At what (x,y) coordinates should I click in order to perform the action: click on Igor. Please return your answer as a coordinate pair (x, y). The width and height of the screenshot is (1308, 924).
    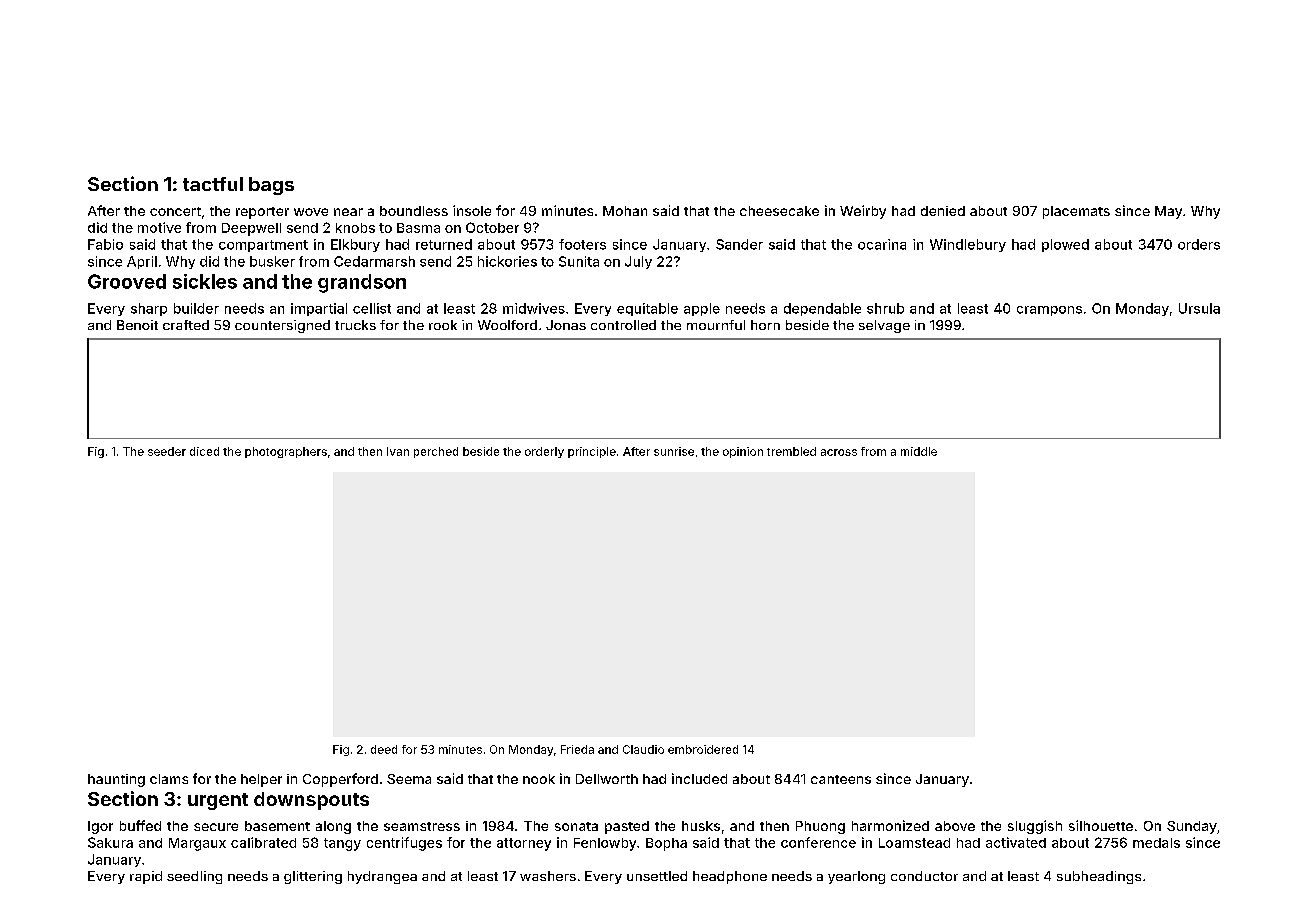
    Looking at the image, I should click on (100, 827).
